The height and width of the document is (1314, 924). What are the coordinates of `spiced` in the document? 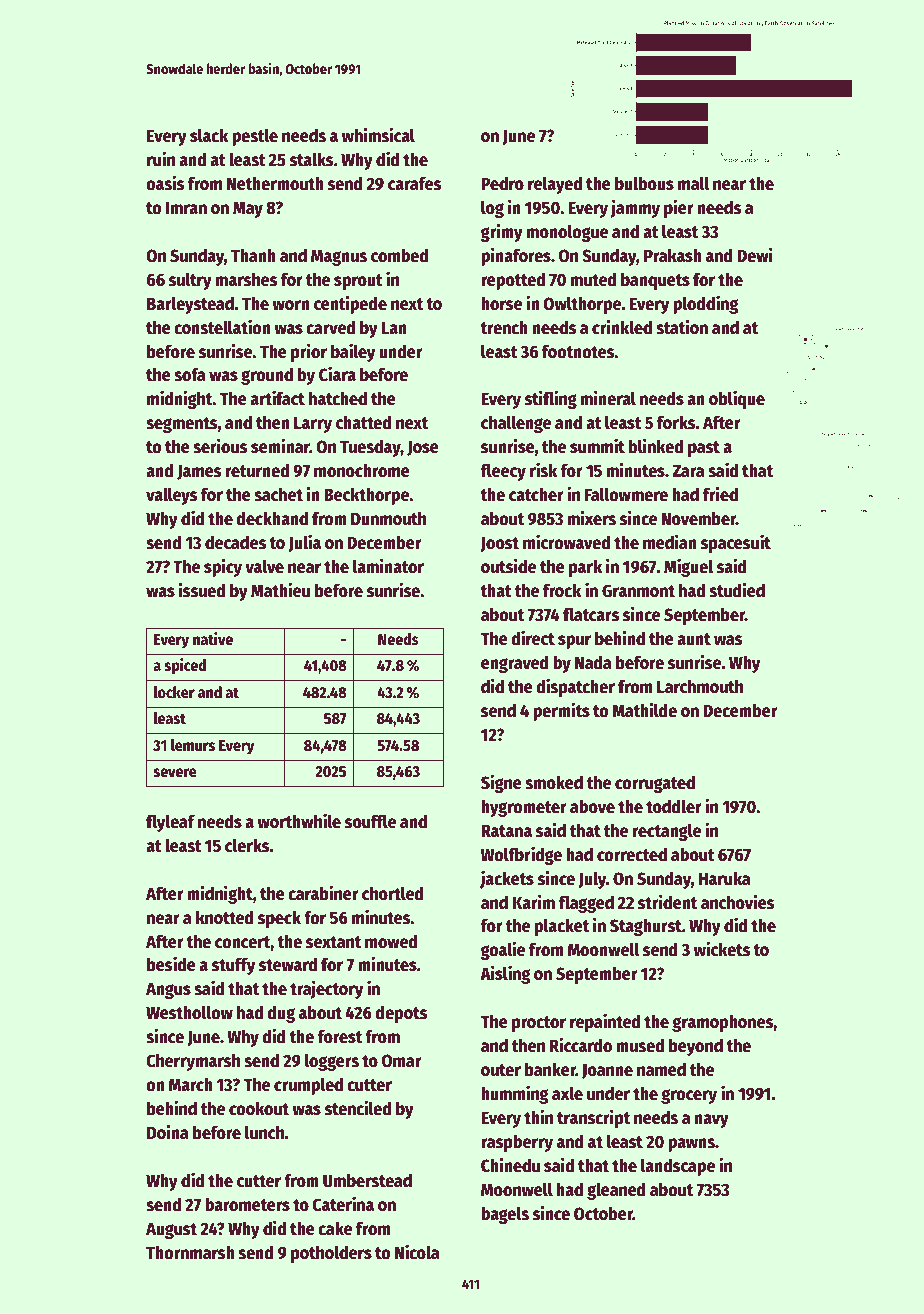 It's located at (185, 666).
